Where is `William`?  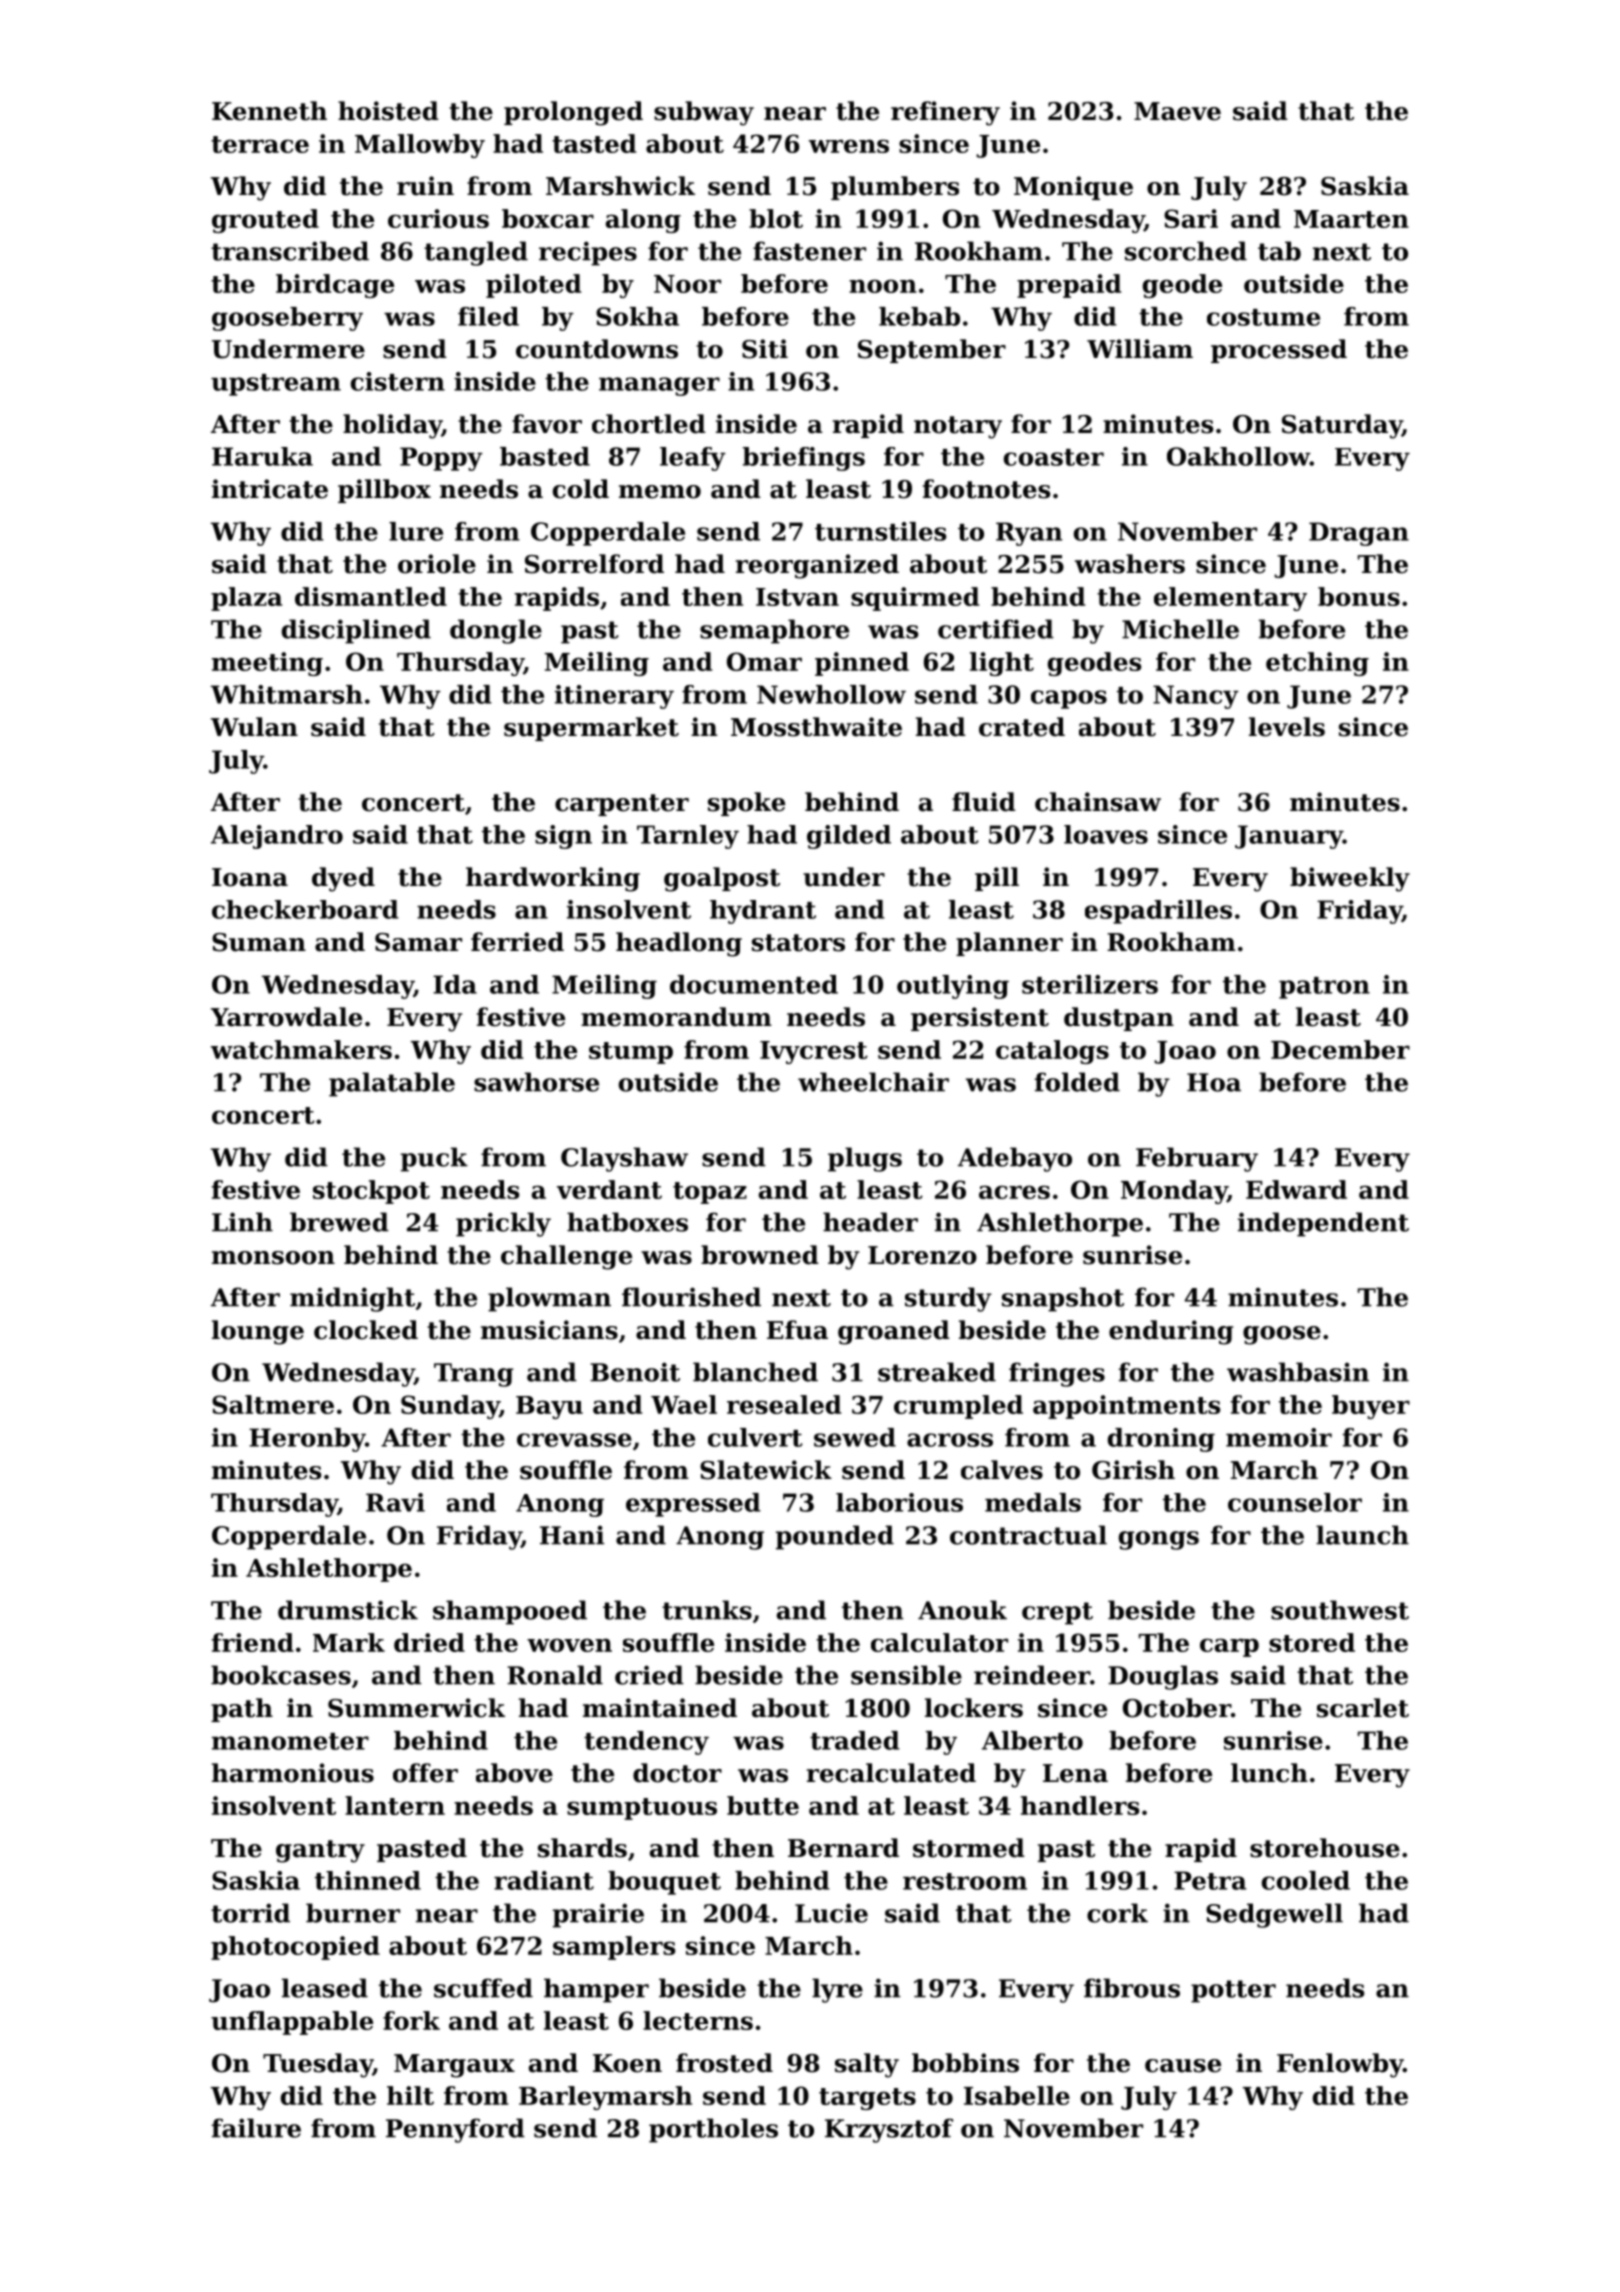
William is located at coordinates (1140, 349).
